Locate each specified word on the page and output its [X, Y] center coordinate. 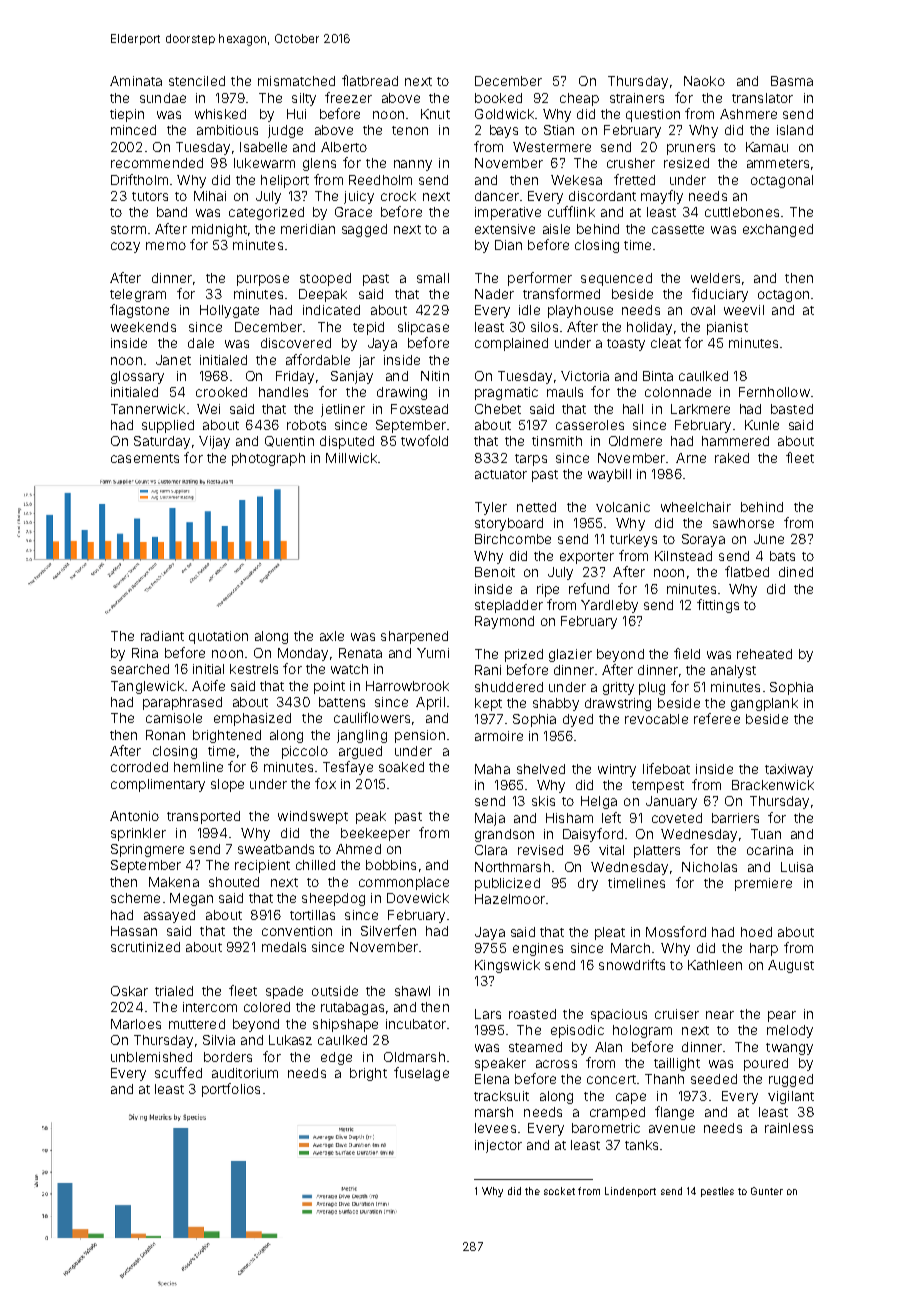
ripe [548, 590]
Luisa [797, 867]
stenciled [197, 81]
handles [283, 392]
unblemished [151, 1057]
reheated [764, 654]
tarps [531, 460]
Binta [658, 376]
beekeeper [375, 834]
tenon [410, 130]
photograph [268, 459]
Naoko [704, 81]
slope [227, 785]
